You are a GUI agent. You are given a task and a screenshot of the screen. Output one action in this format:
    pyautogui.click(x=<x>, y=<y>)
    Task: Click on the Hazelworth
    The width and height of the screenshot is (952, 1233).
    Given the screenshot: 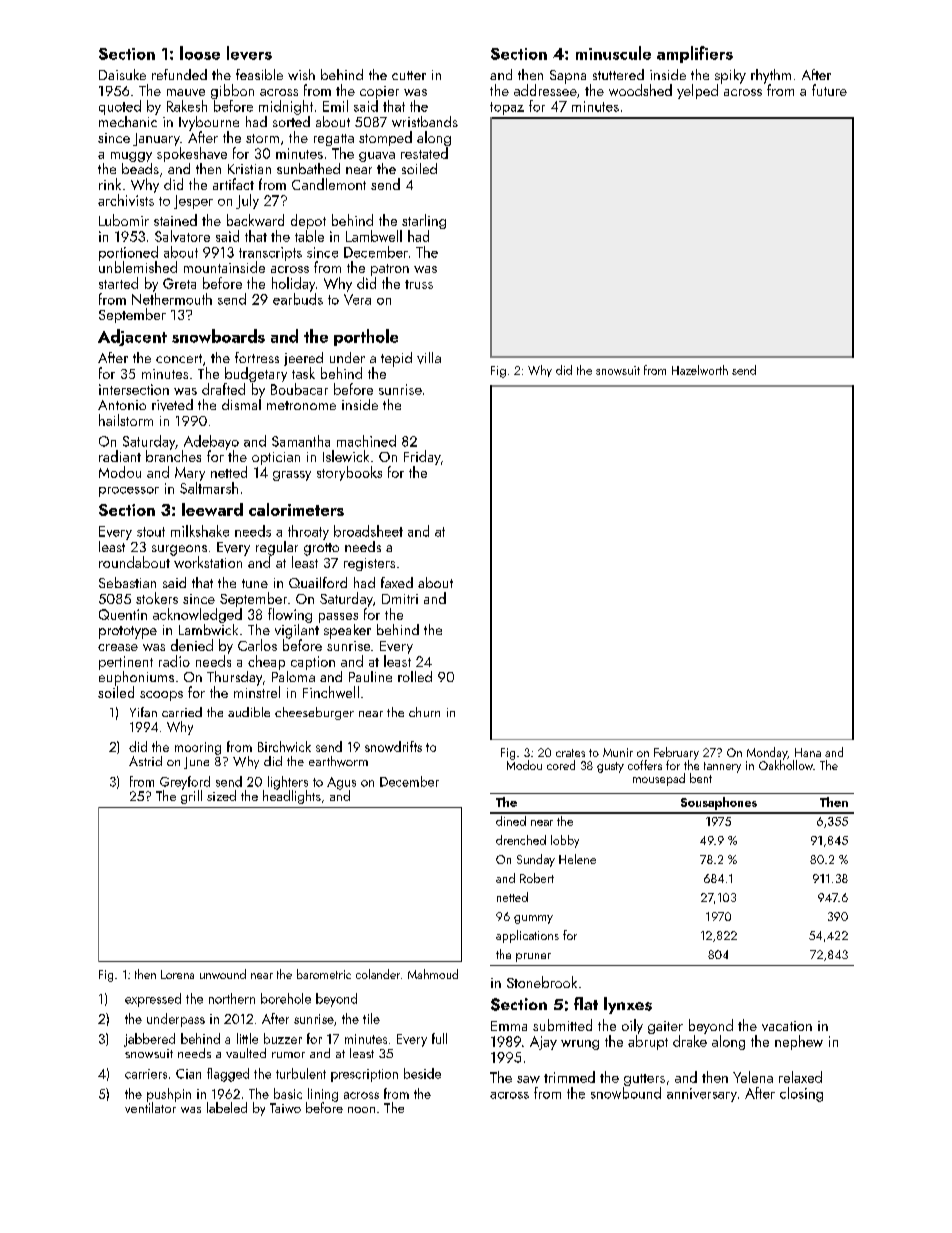 What is the action you would take?
    pyautogui.click(x=700, y=370)
